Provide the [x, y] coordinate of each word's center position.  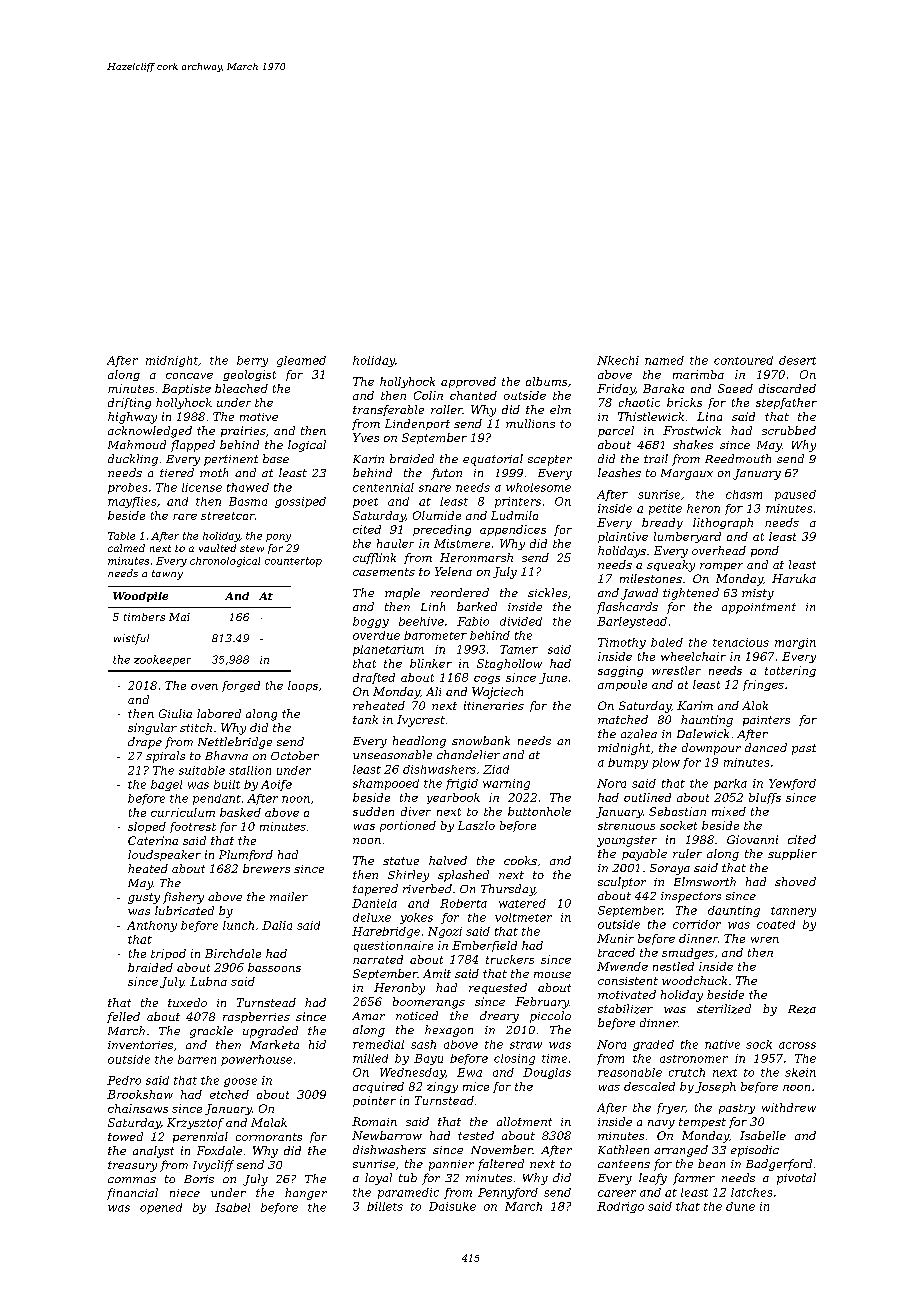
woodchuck [694, 980]
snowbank [481, 740]
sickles [547, 592]
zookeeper [162, 660]
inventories [140, 1045]
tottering [790, 671]
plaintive [623, 537]
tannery [793, 912]
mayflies [132, 502]
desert [797, 360]
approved [468, 382]
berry [252, 361]
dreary [499, 1017]
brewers [266, 868]
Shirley [408, 876]
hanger [306, 1194]
